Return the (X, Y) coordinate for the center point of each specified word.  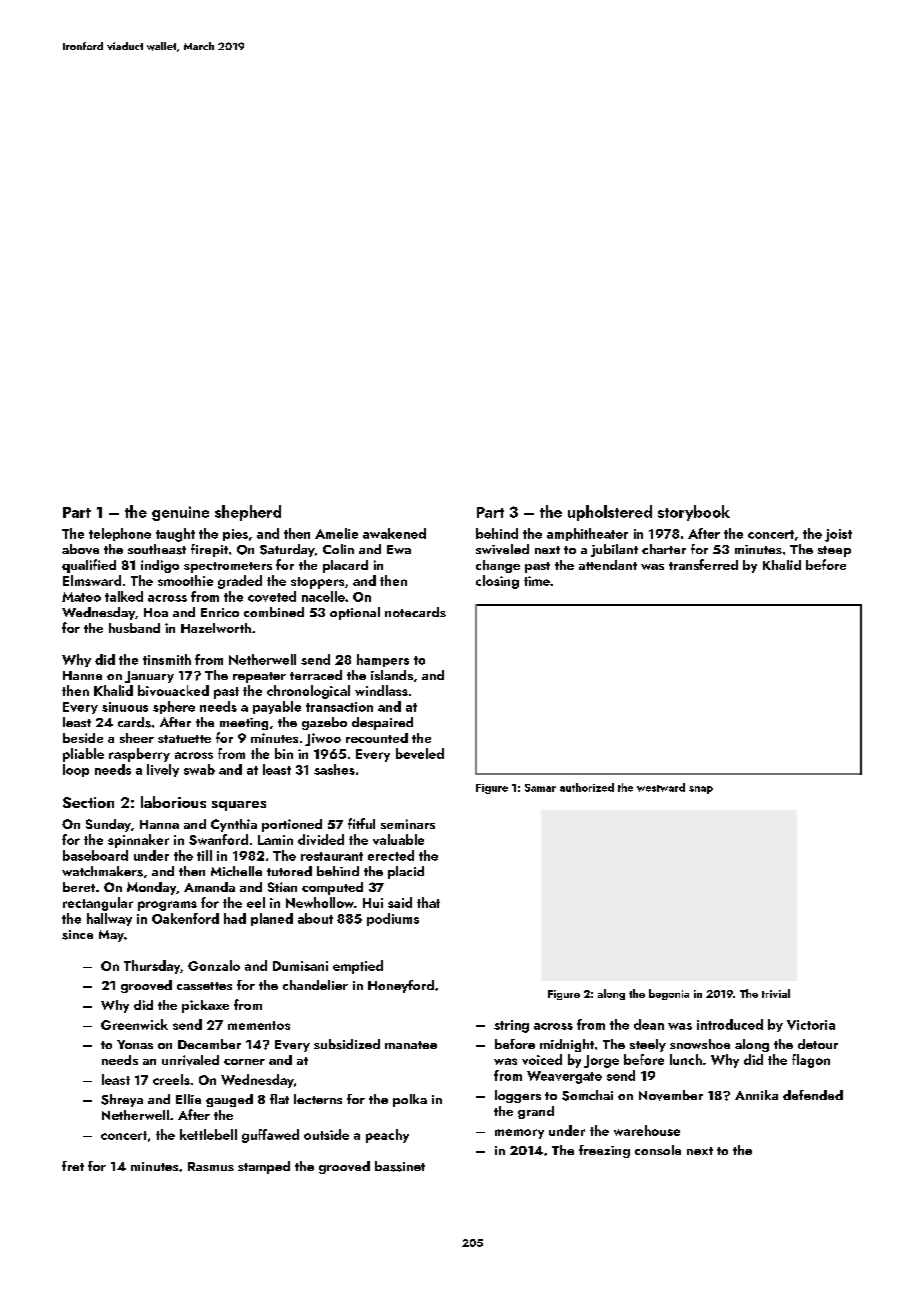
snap (701, 790)
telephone (120, 534)
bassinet (400, 1166)
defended (813, 1095)
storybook (694, 513)
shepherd (248, 513)
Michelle (236, 871)
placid (406, 872)
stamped (264, 1167)
